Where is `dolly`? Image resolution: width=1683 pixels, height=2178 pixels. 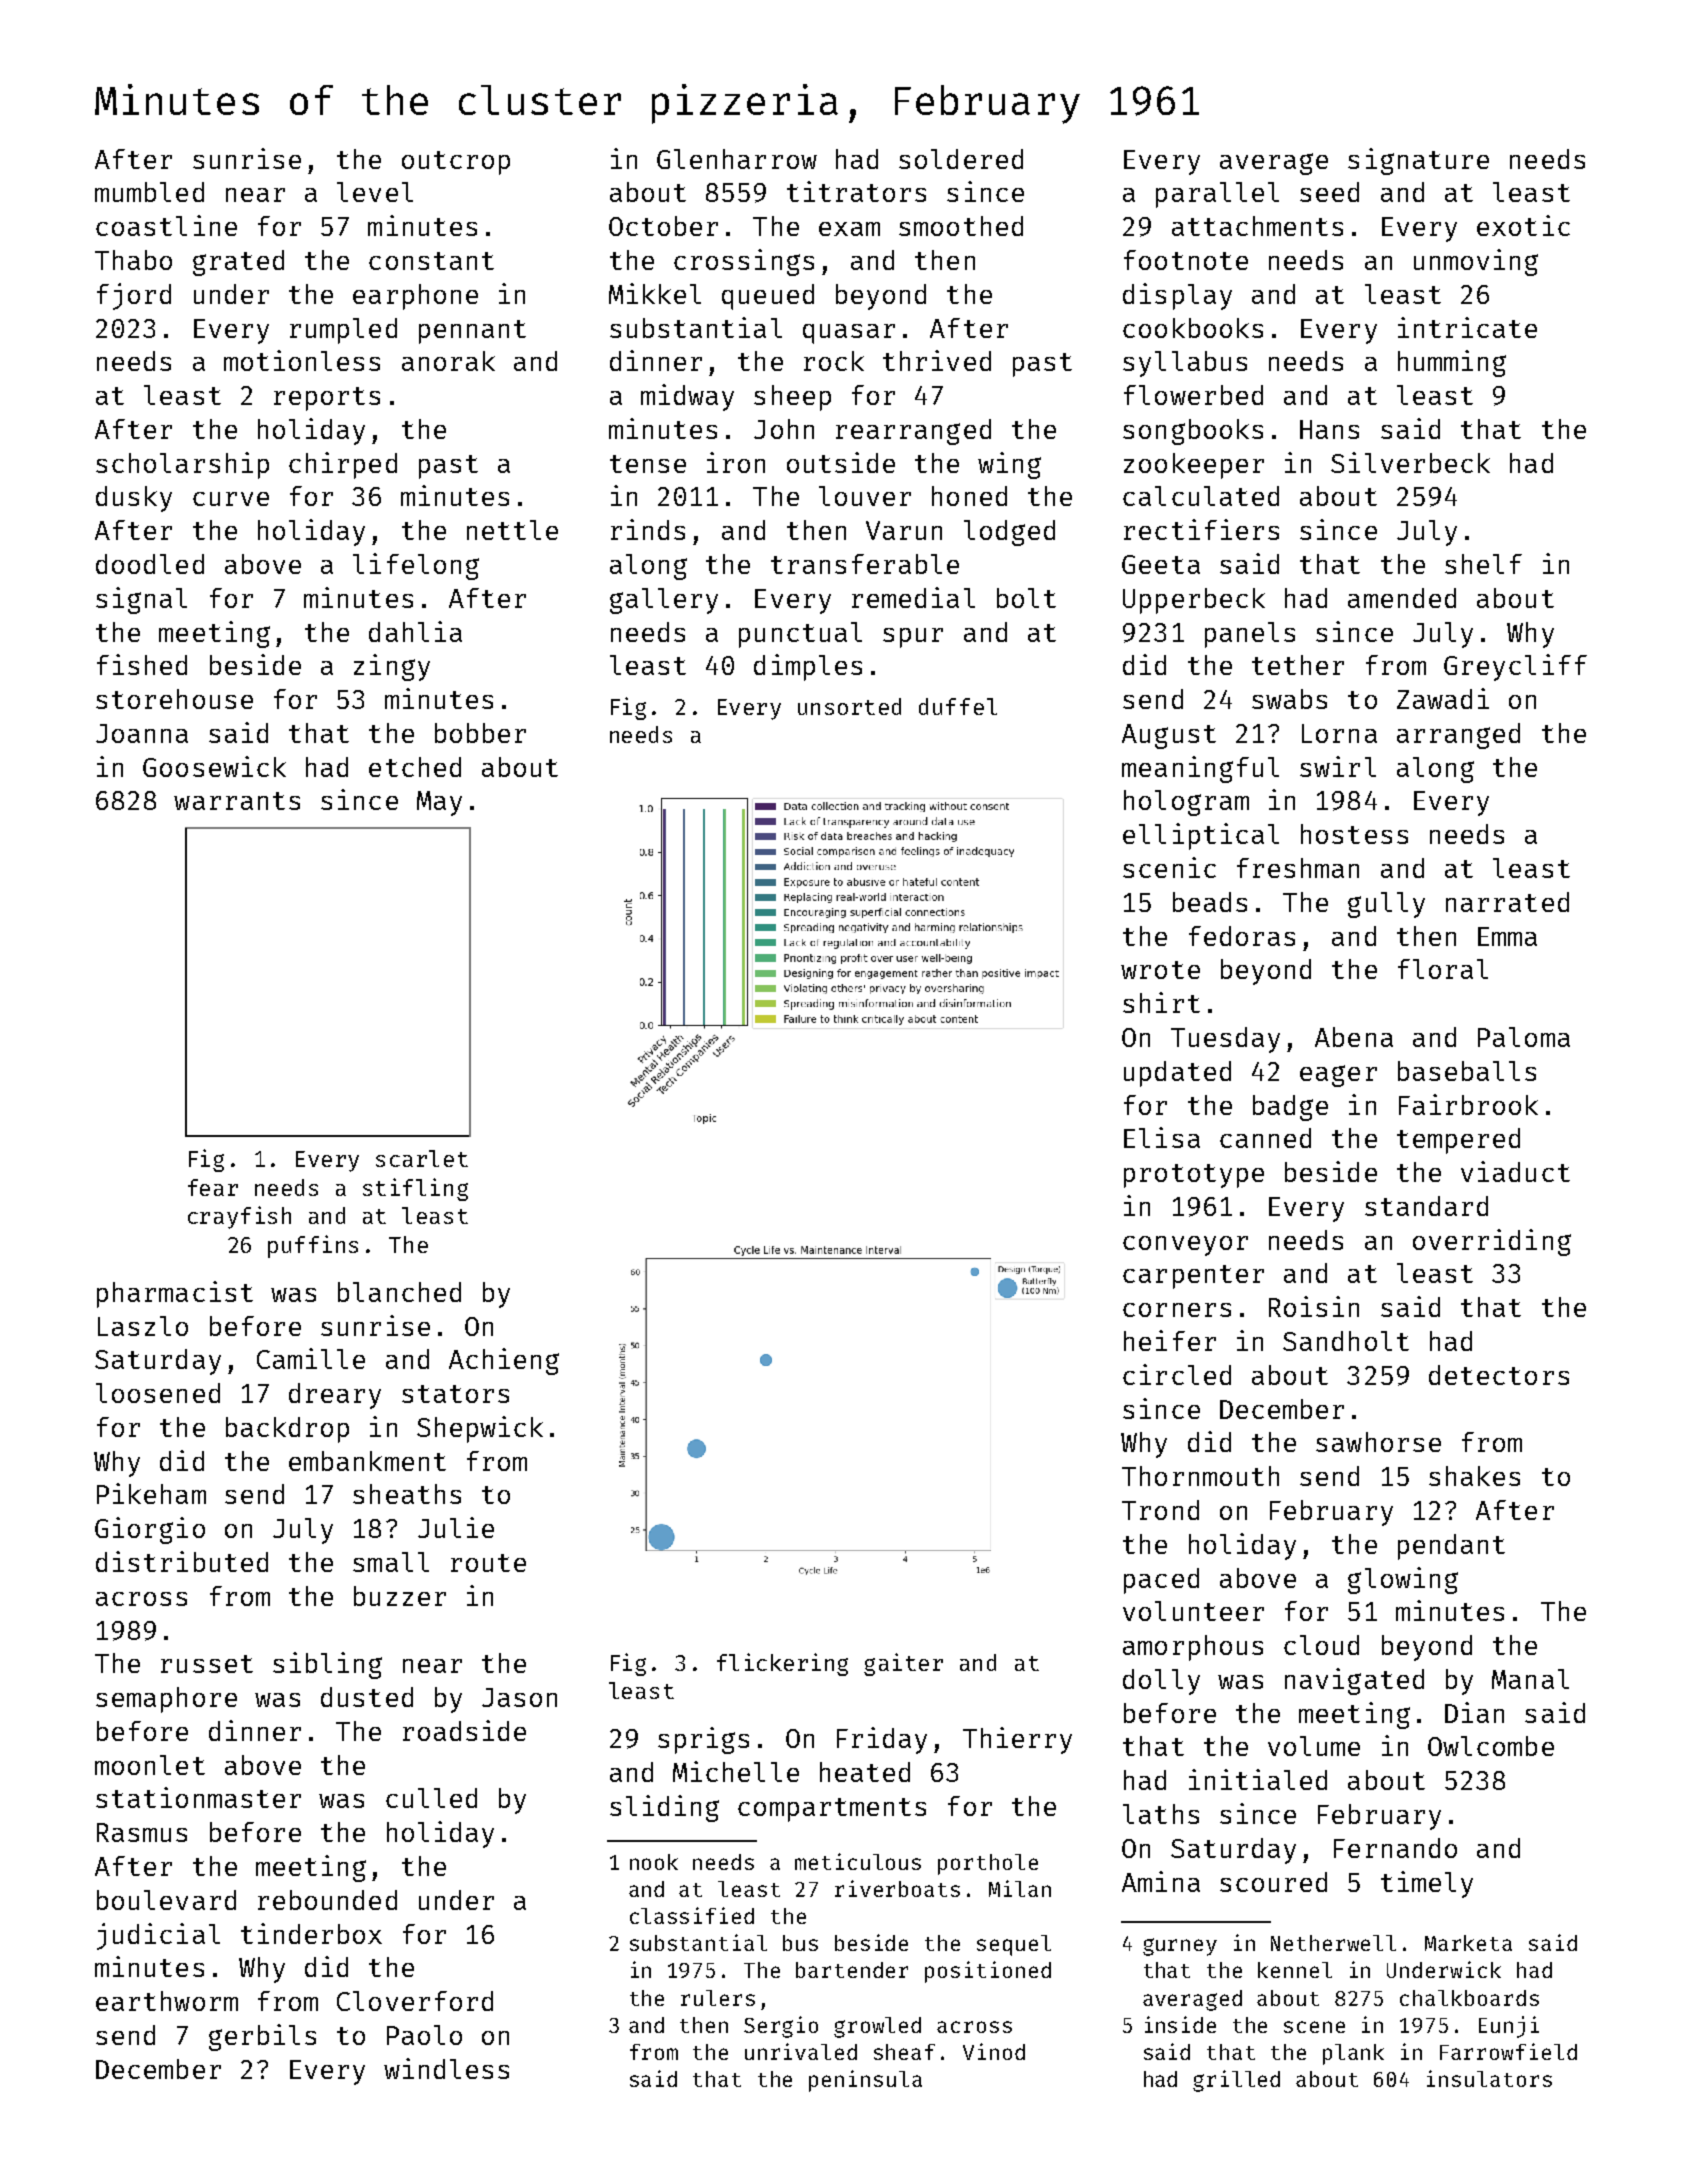
dolly is located at coordinates (1161, 1682).
